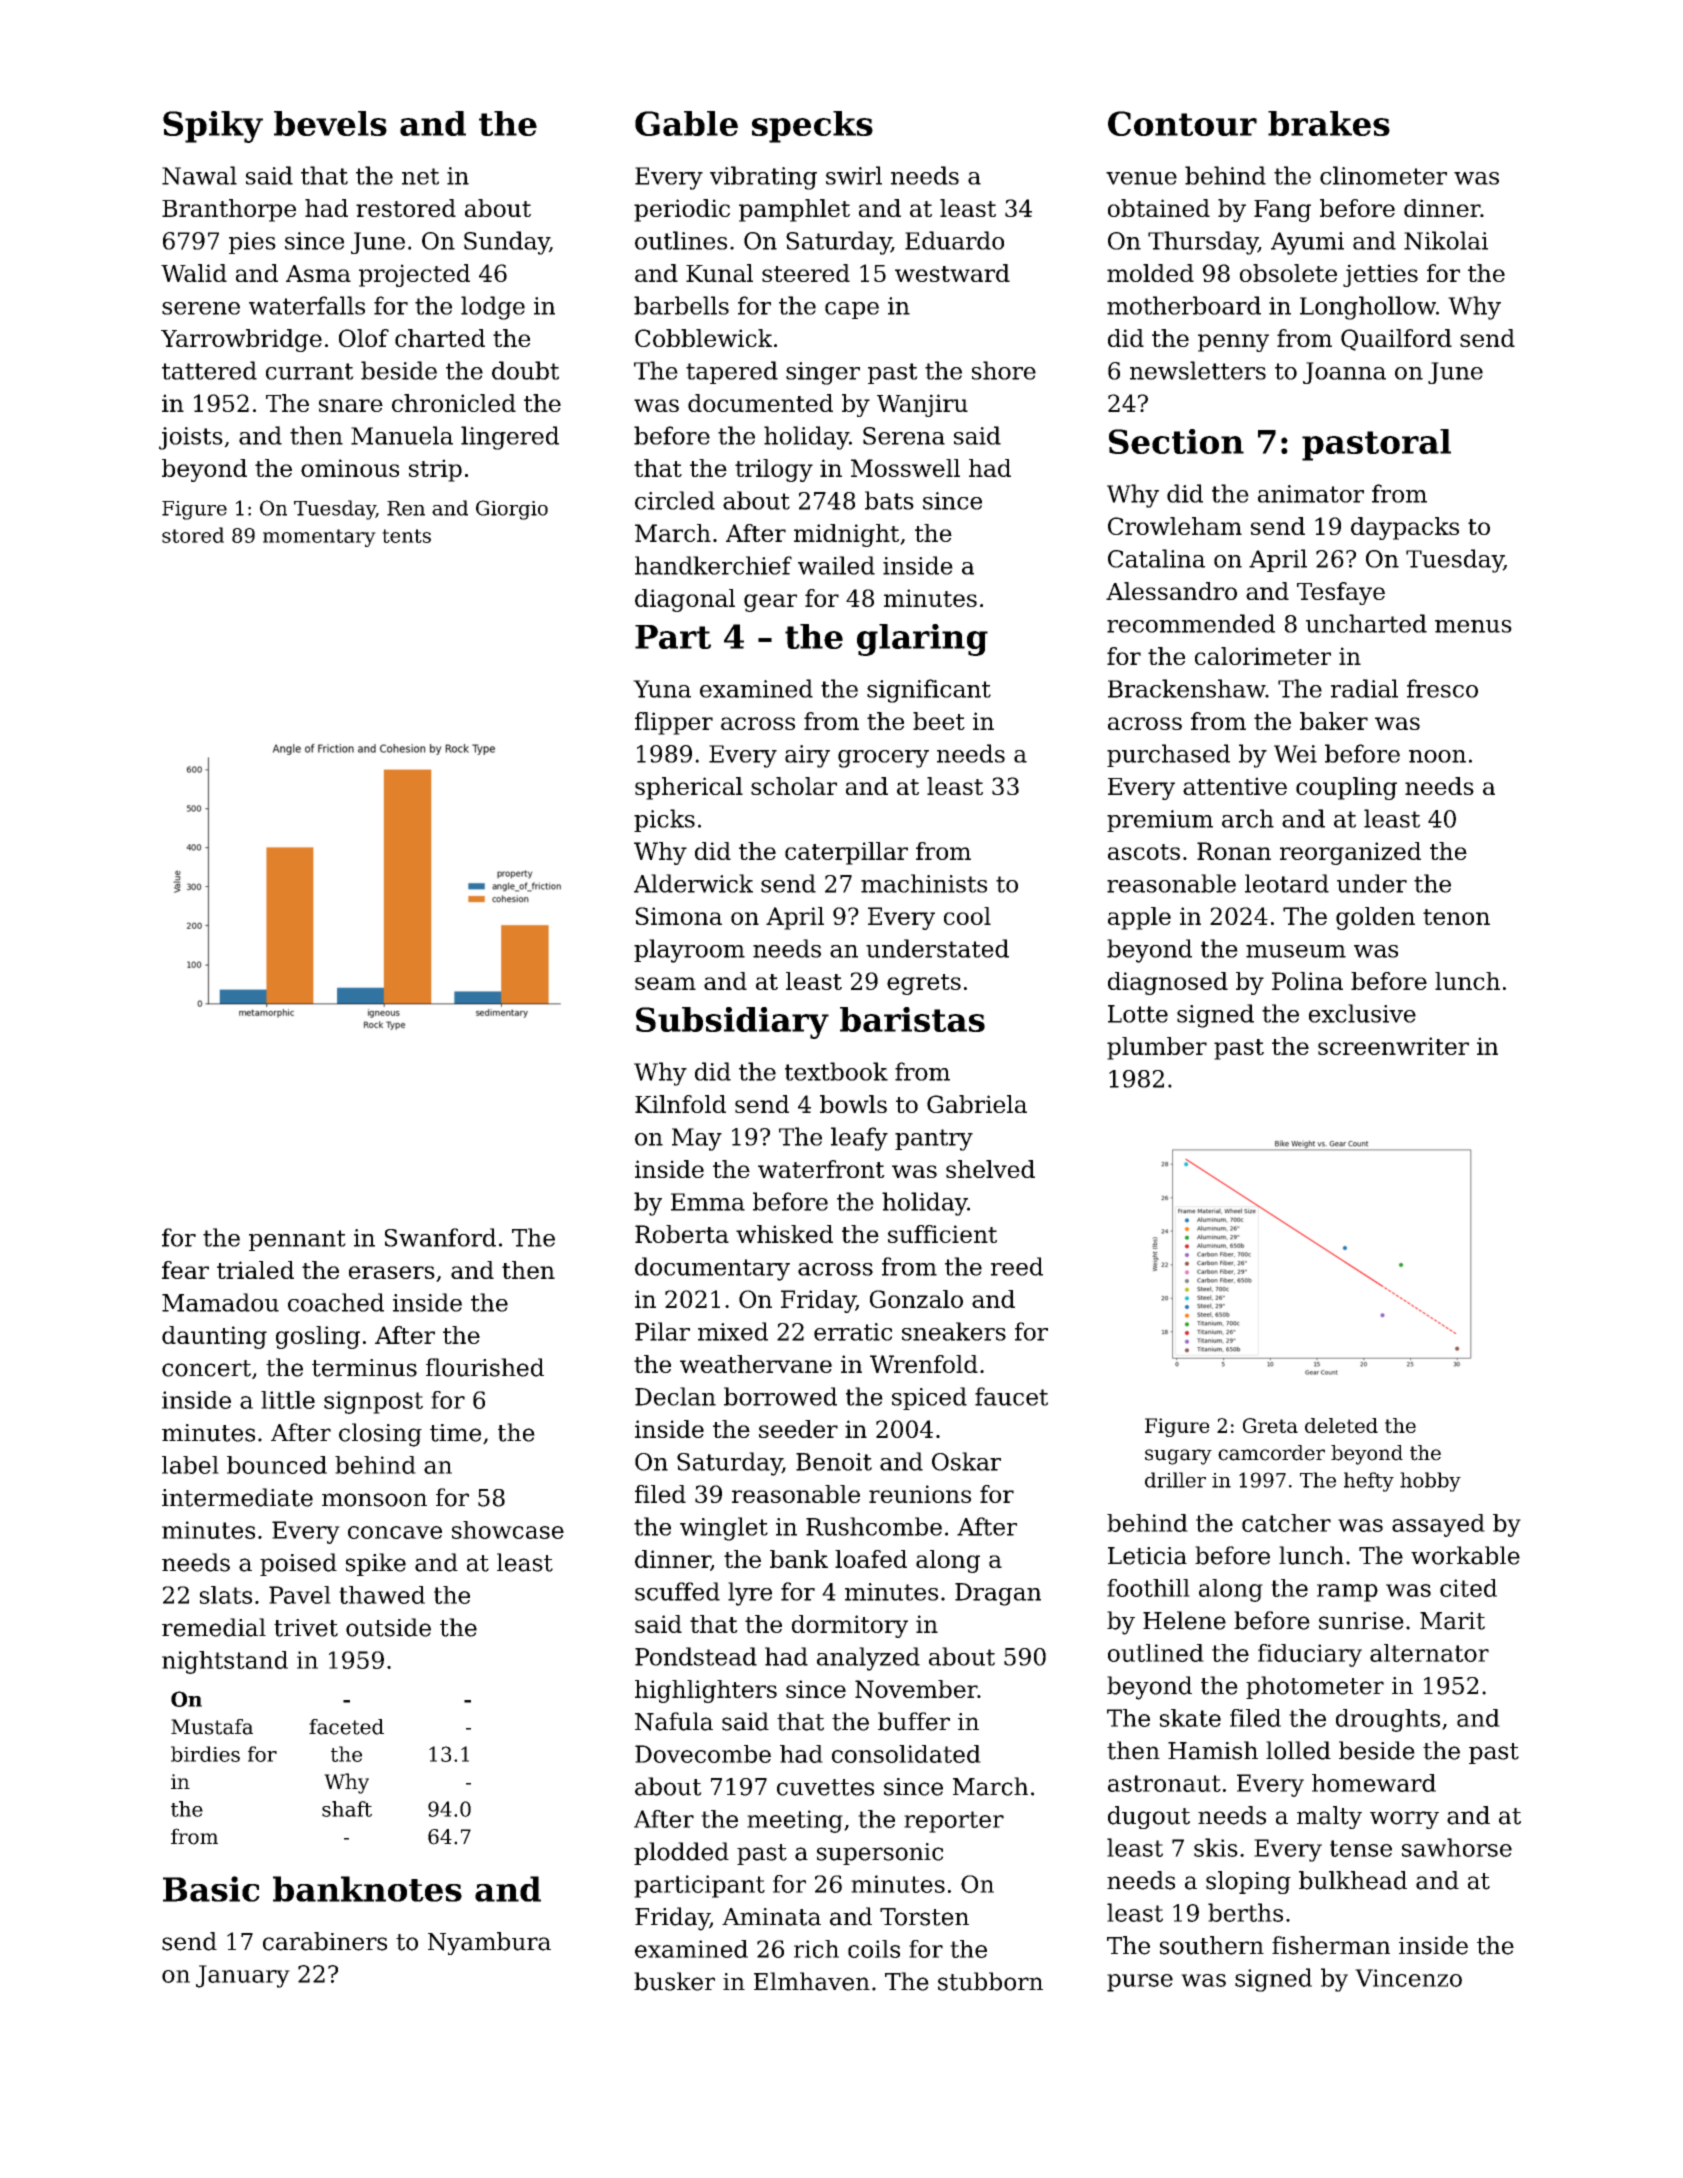 The image size is (1683, 2178). What do you see at coordinates (330, 123) in the screenshot?
I see `bevels` at bounding box center [330, 123].
